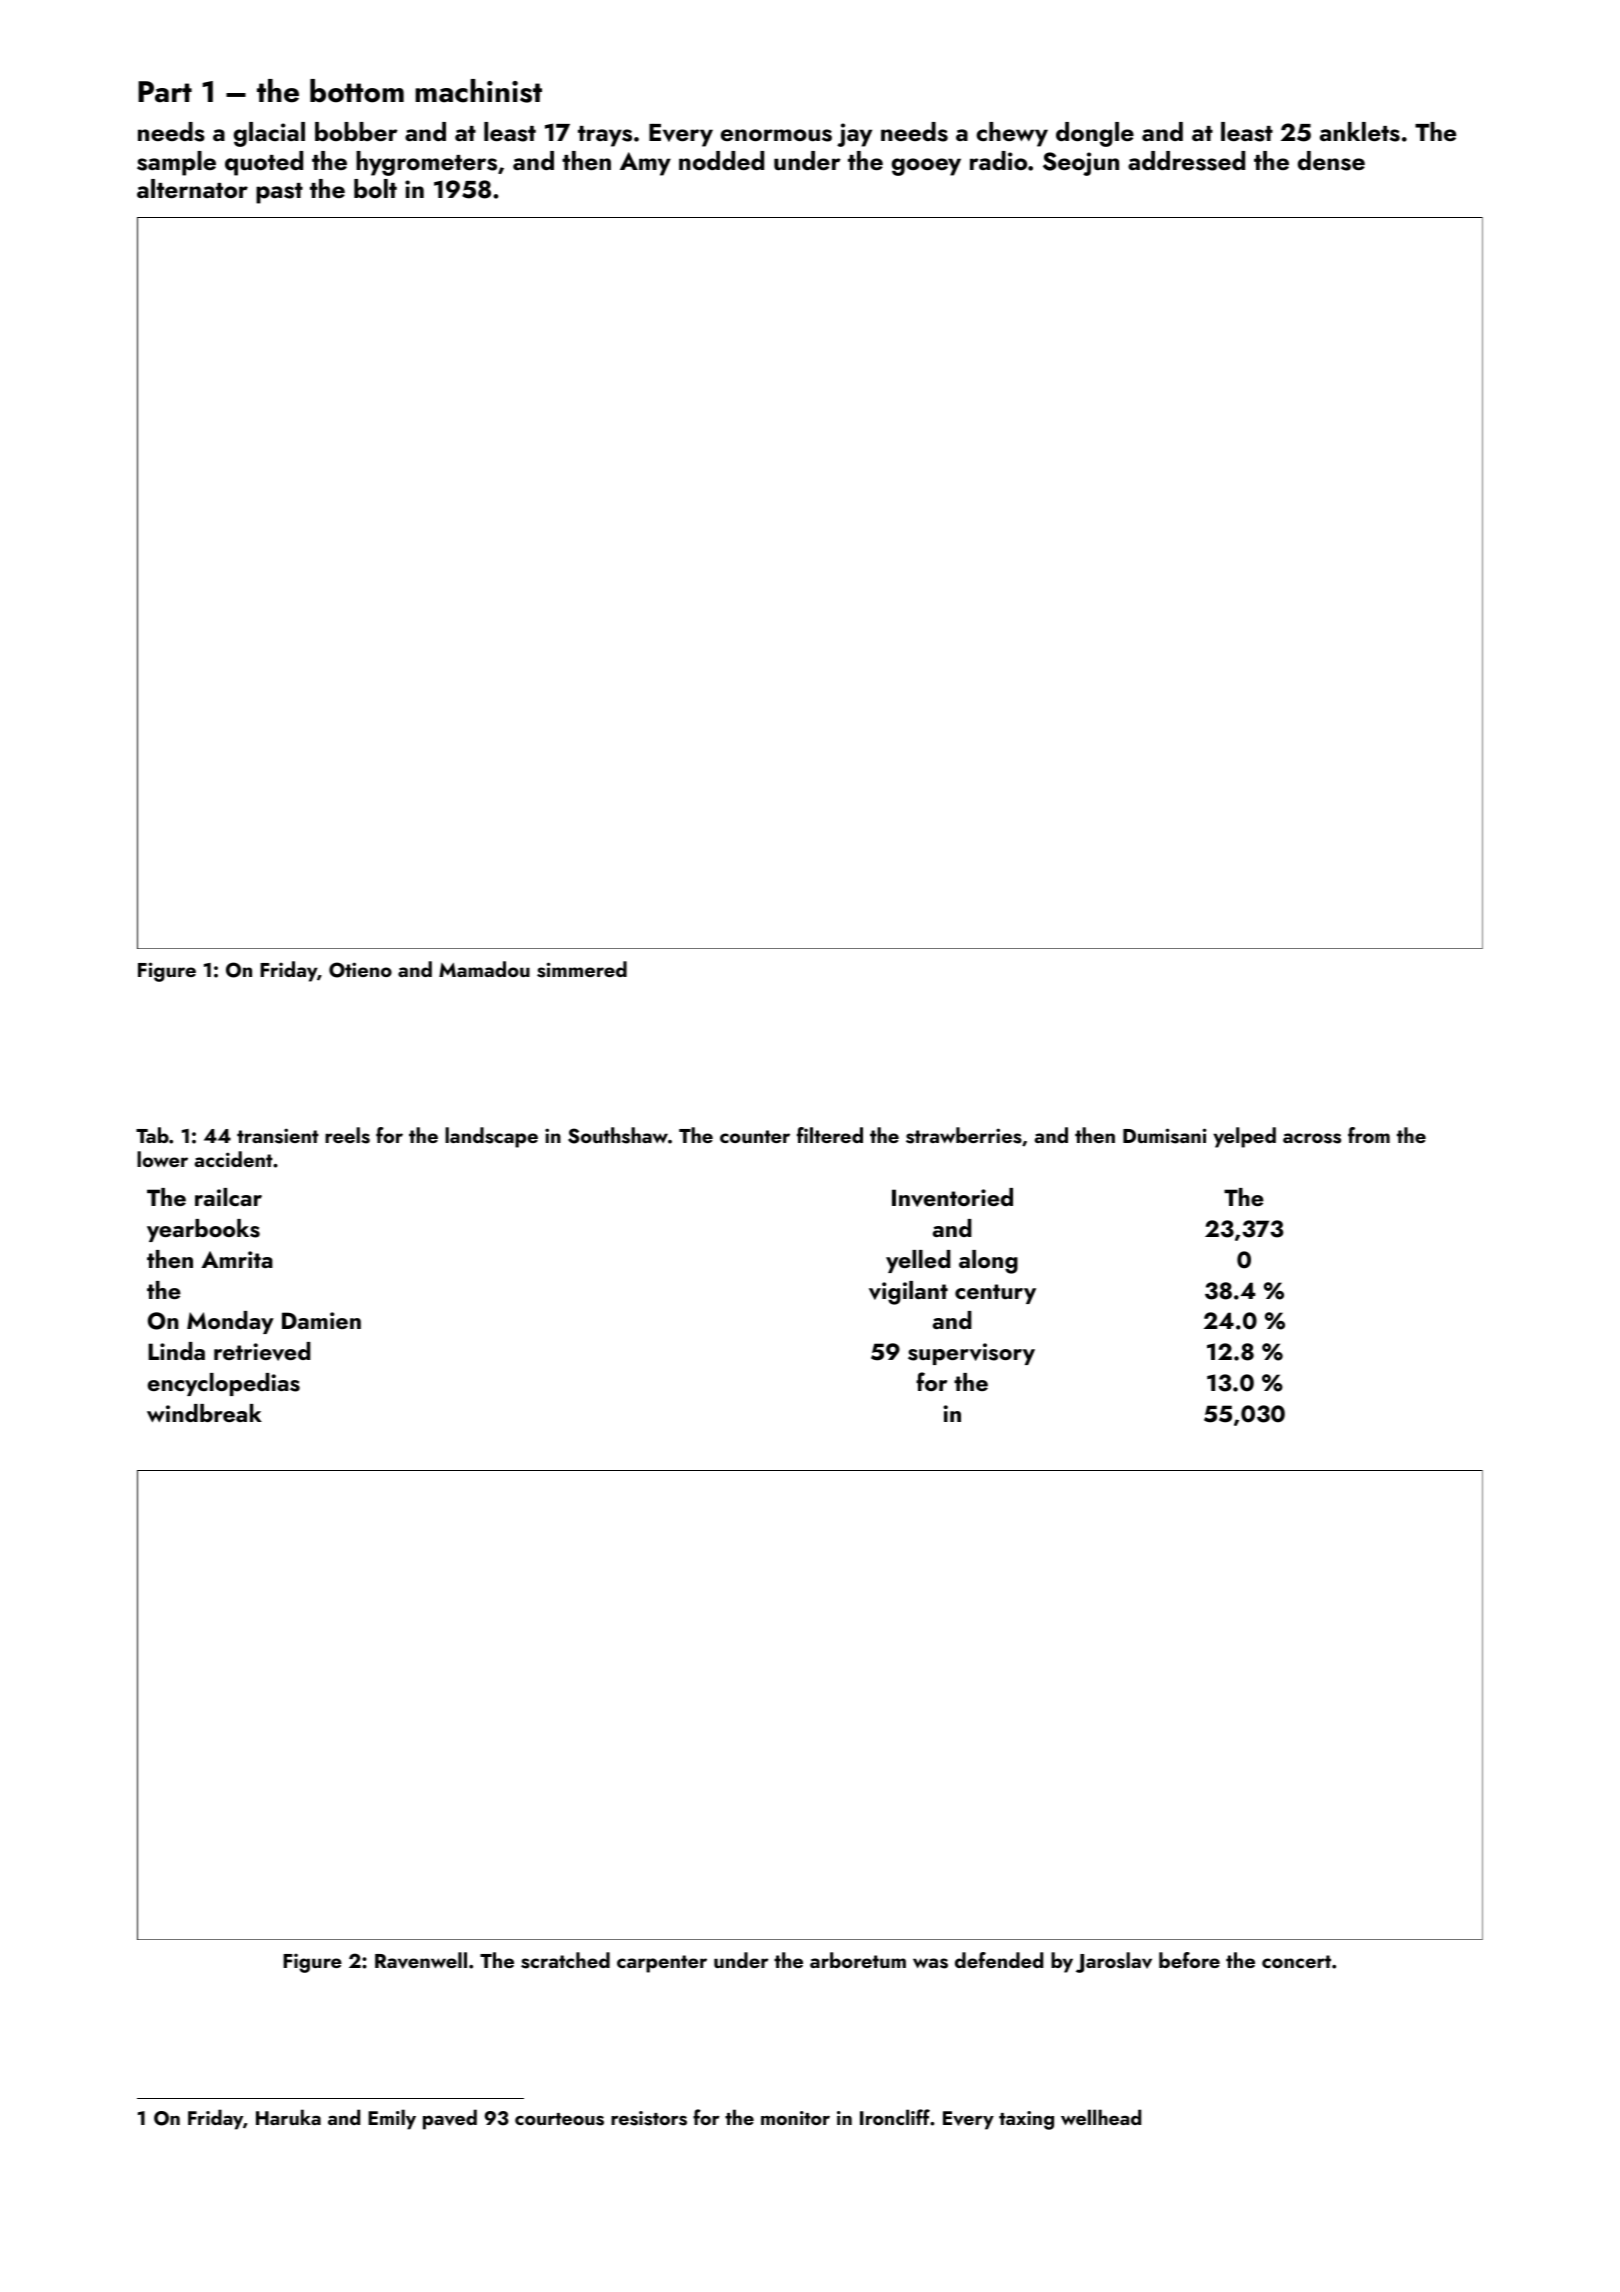  What do you see at coordinates (1101, 2117) in the image?
I see `wellhead` at bounding box center [1101, 2117].
